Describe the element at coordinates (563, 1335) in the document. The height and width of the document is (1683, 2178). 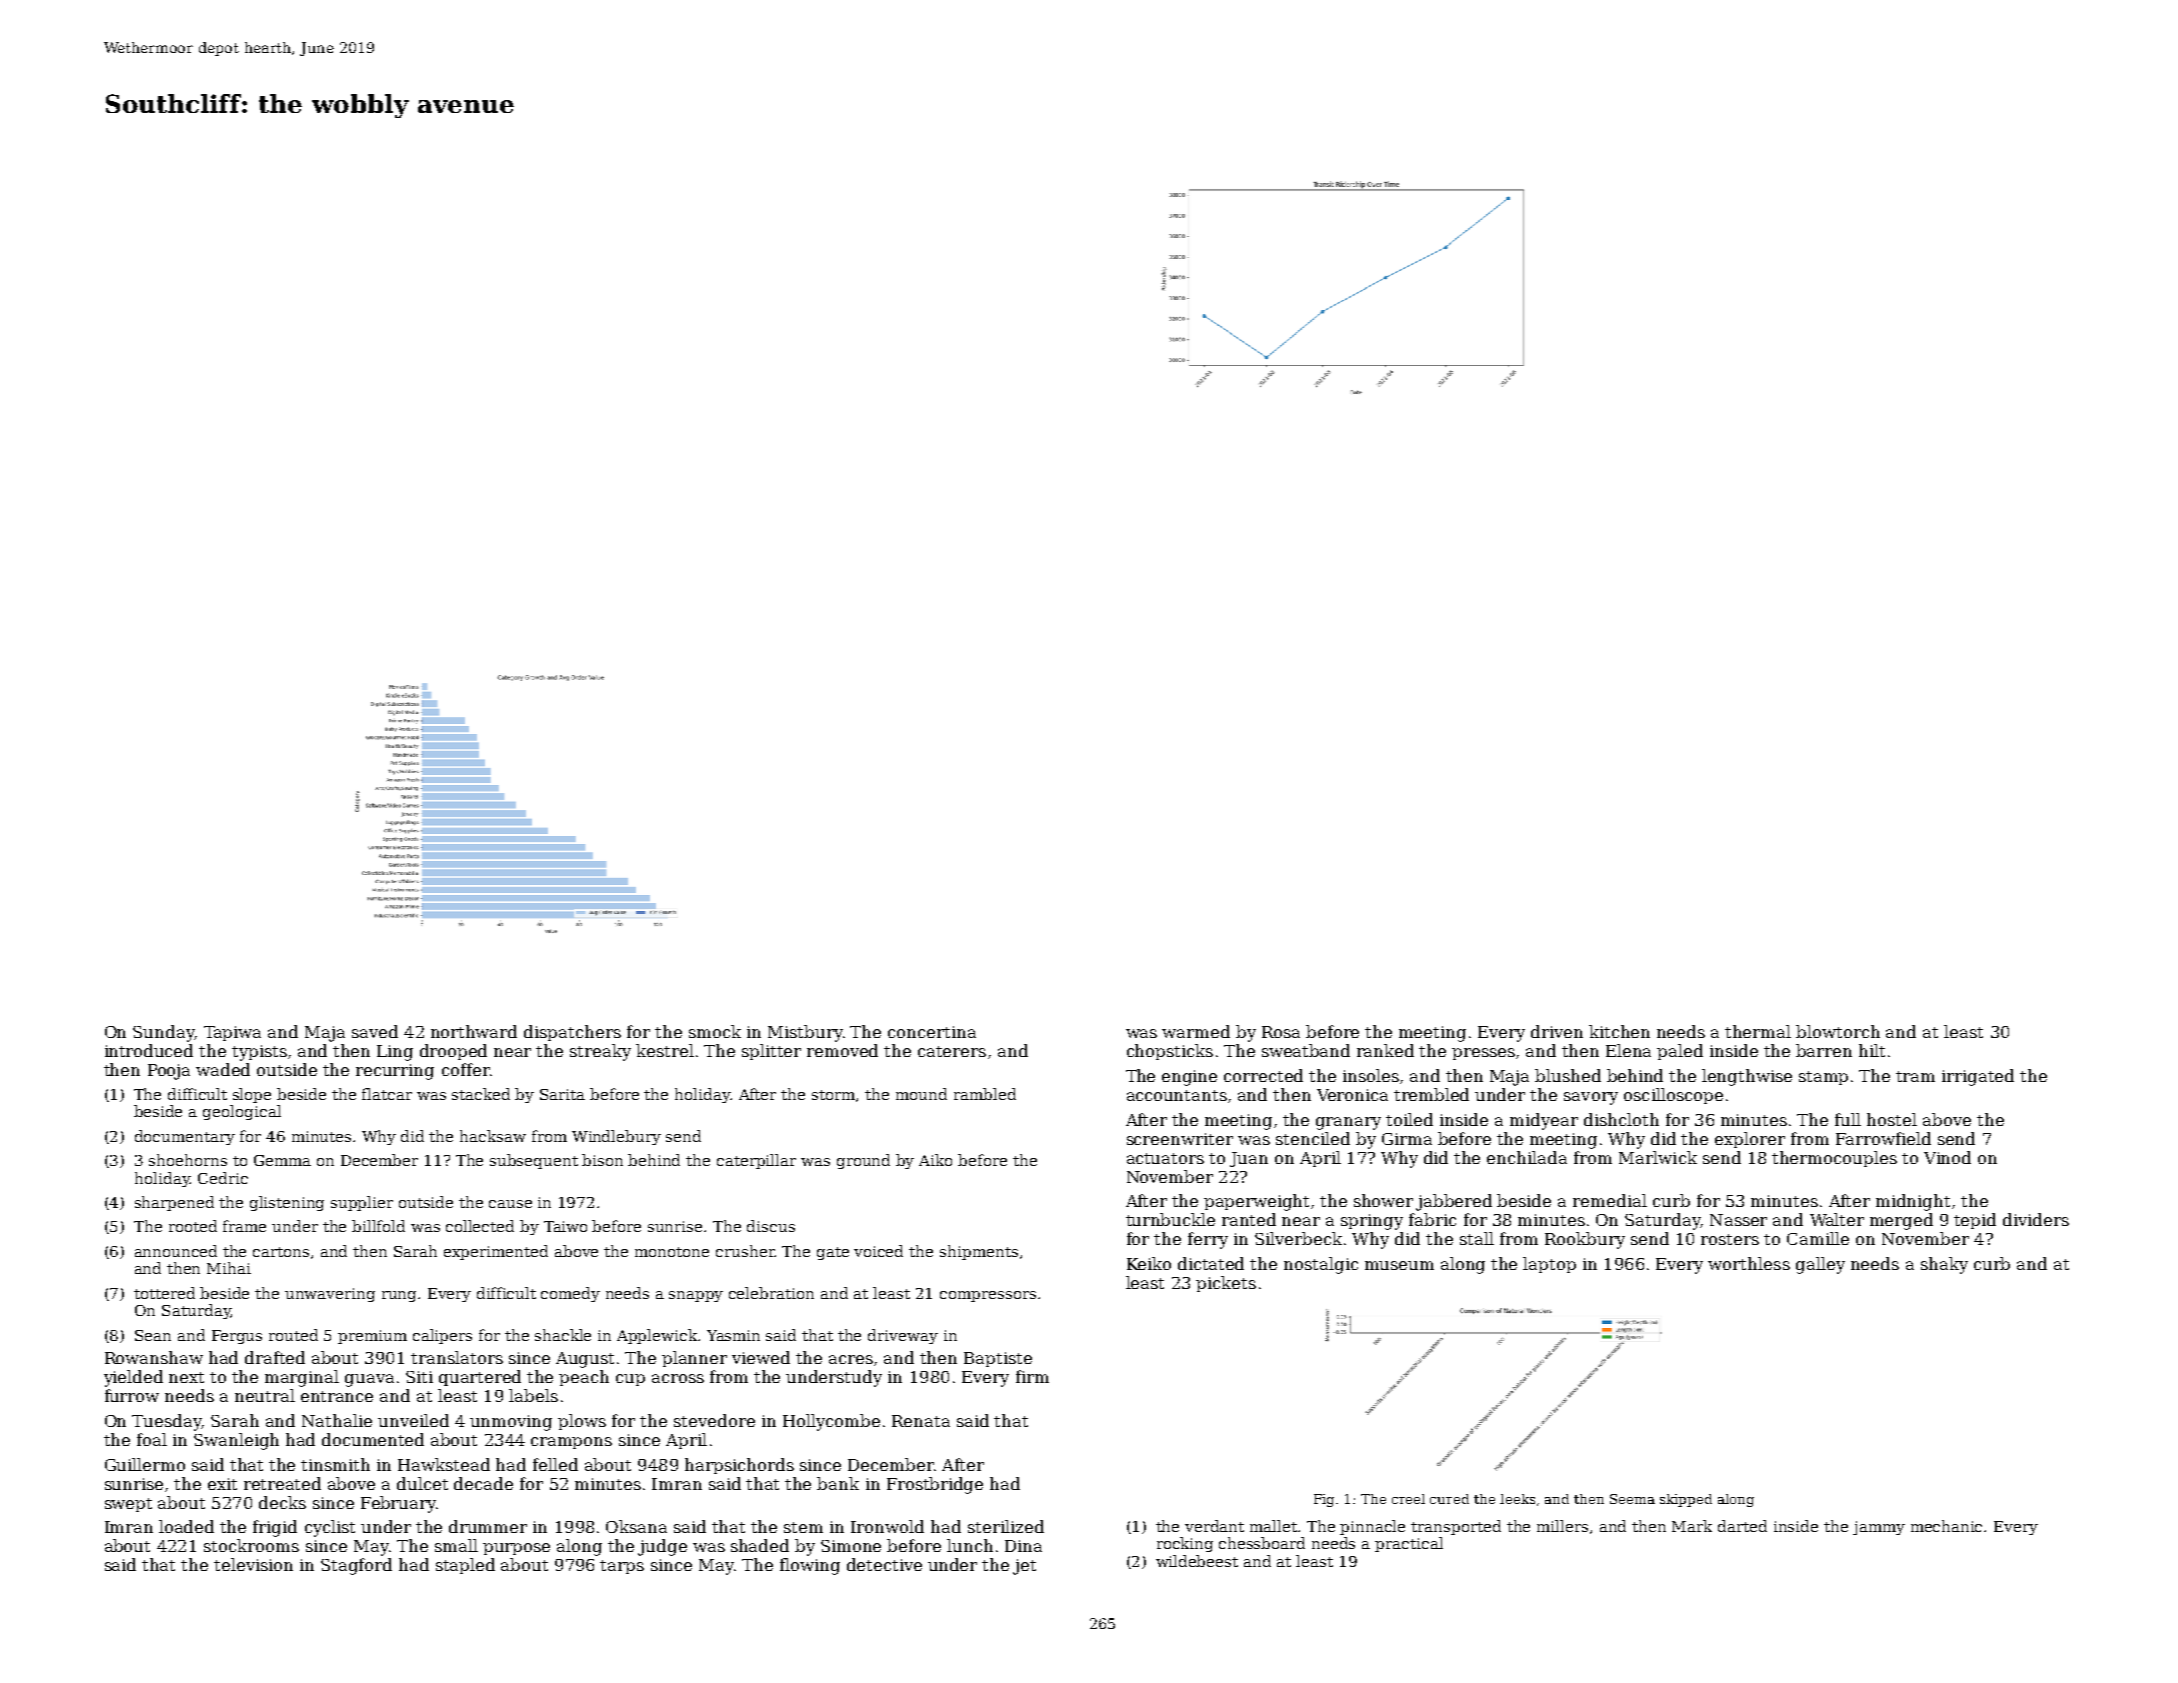
I see `shackle` at that location.
